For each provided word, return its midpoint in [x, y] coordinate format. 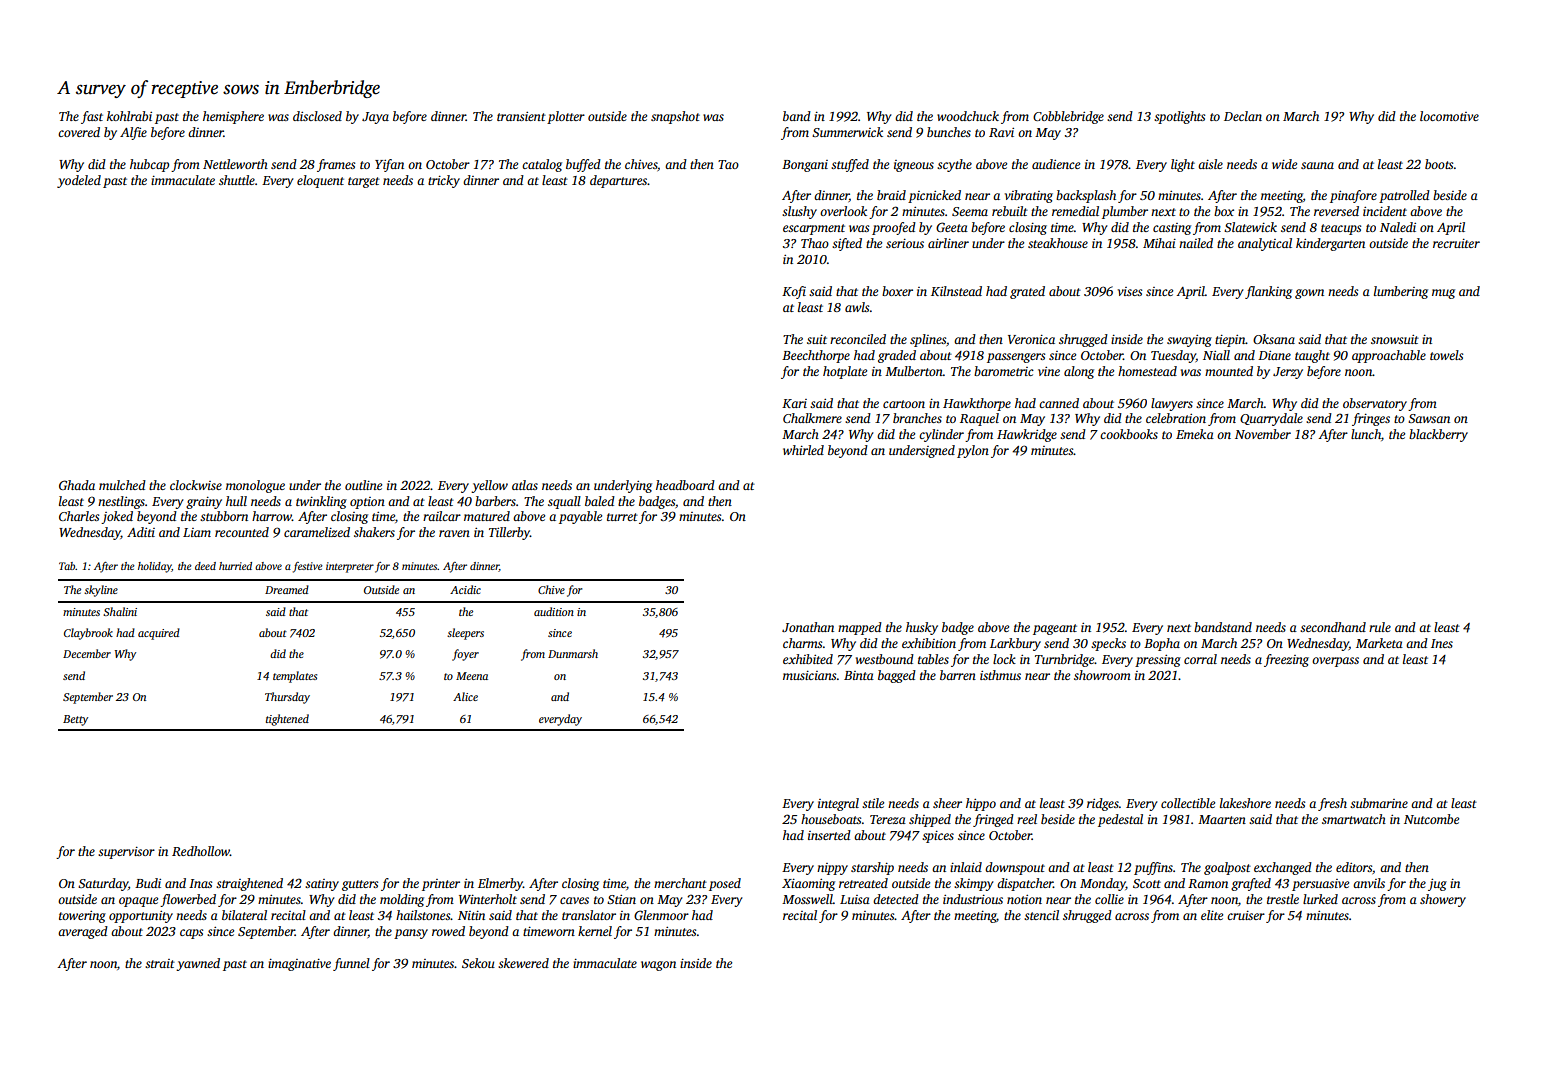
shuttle [237, 180]
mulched [122, 485]
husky [922, 628]
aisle [1210, 164]
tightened [287, 720]
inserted [829, 835]
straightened [249, 884]
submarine [1379, 803]
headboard [685, 485]
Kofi [794, 292]
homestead [1147, 371]
